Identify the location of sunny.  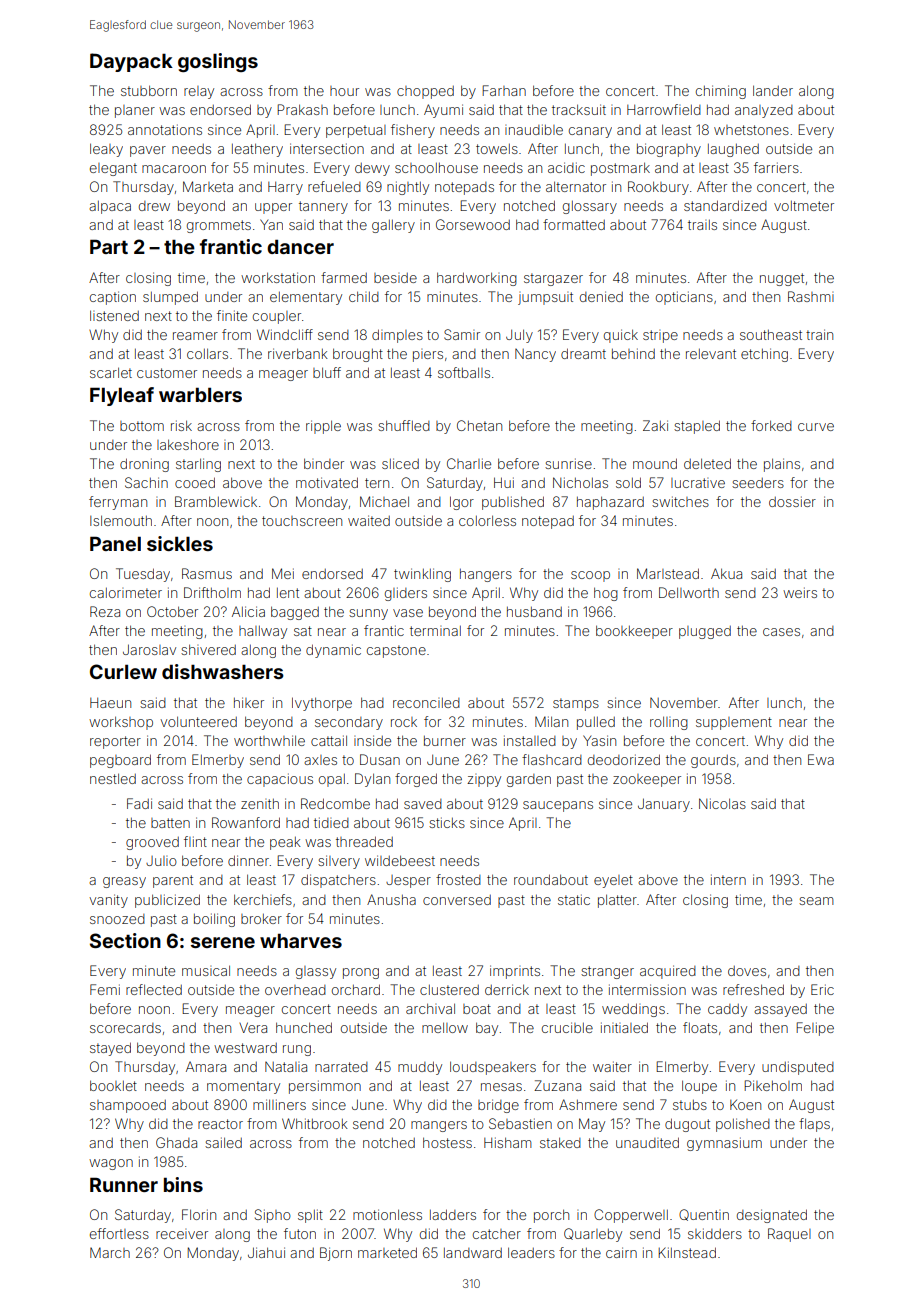
(368, 614).
